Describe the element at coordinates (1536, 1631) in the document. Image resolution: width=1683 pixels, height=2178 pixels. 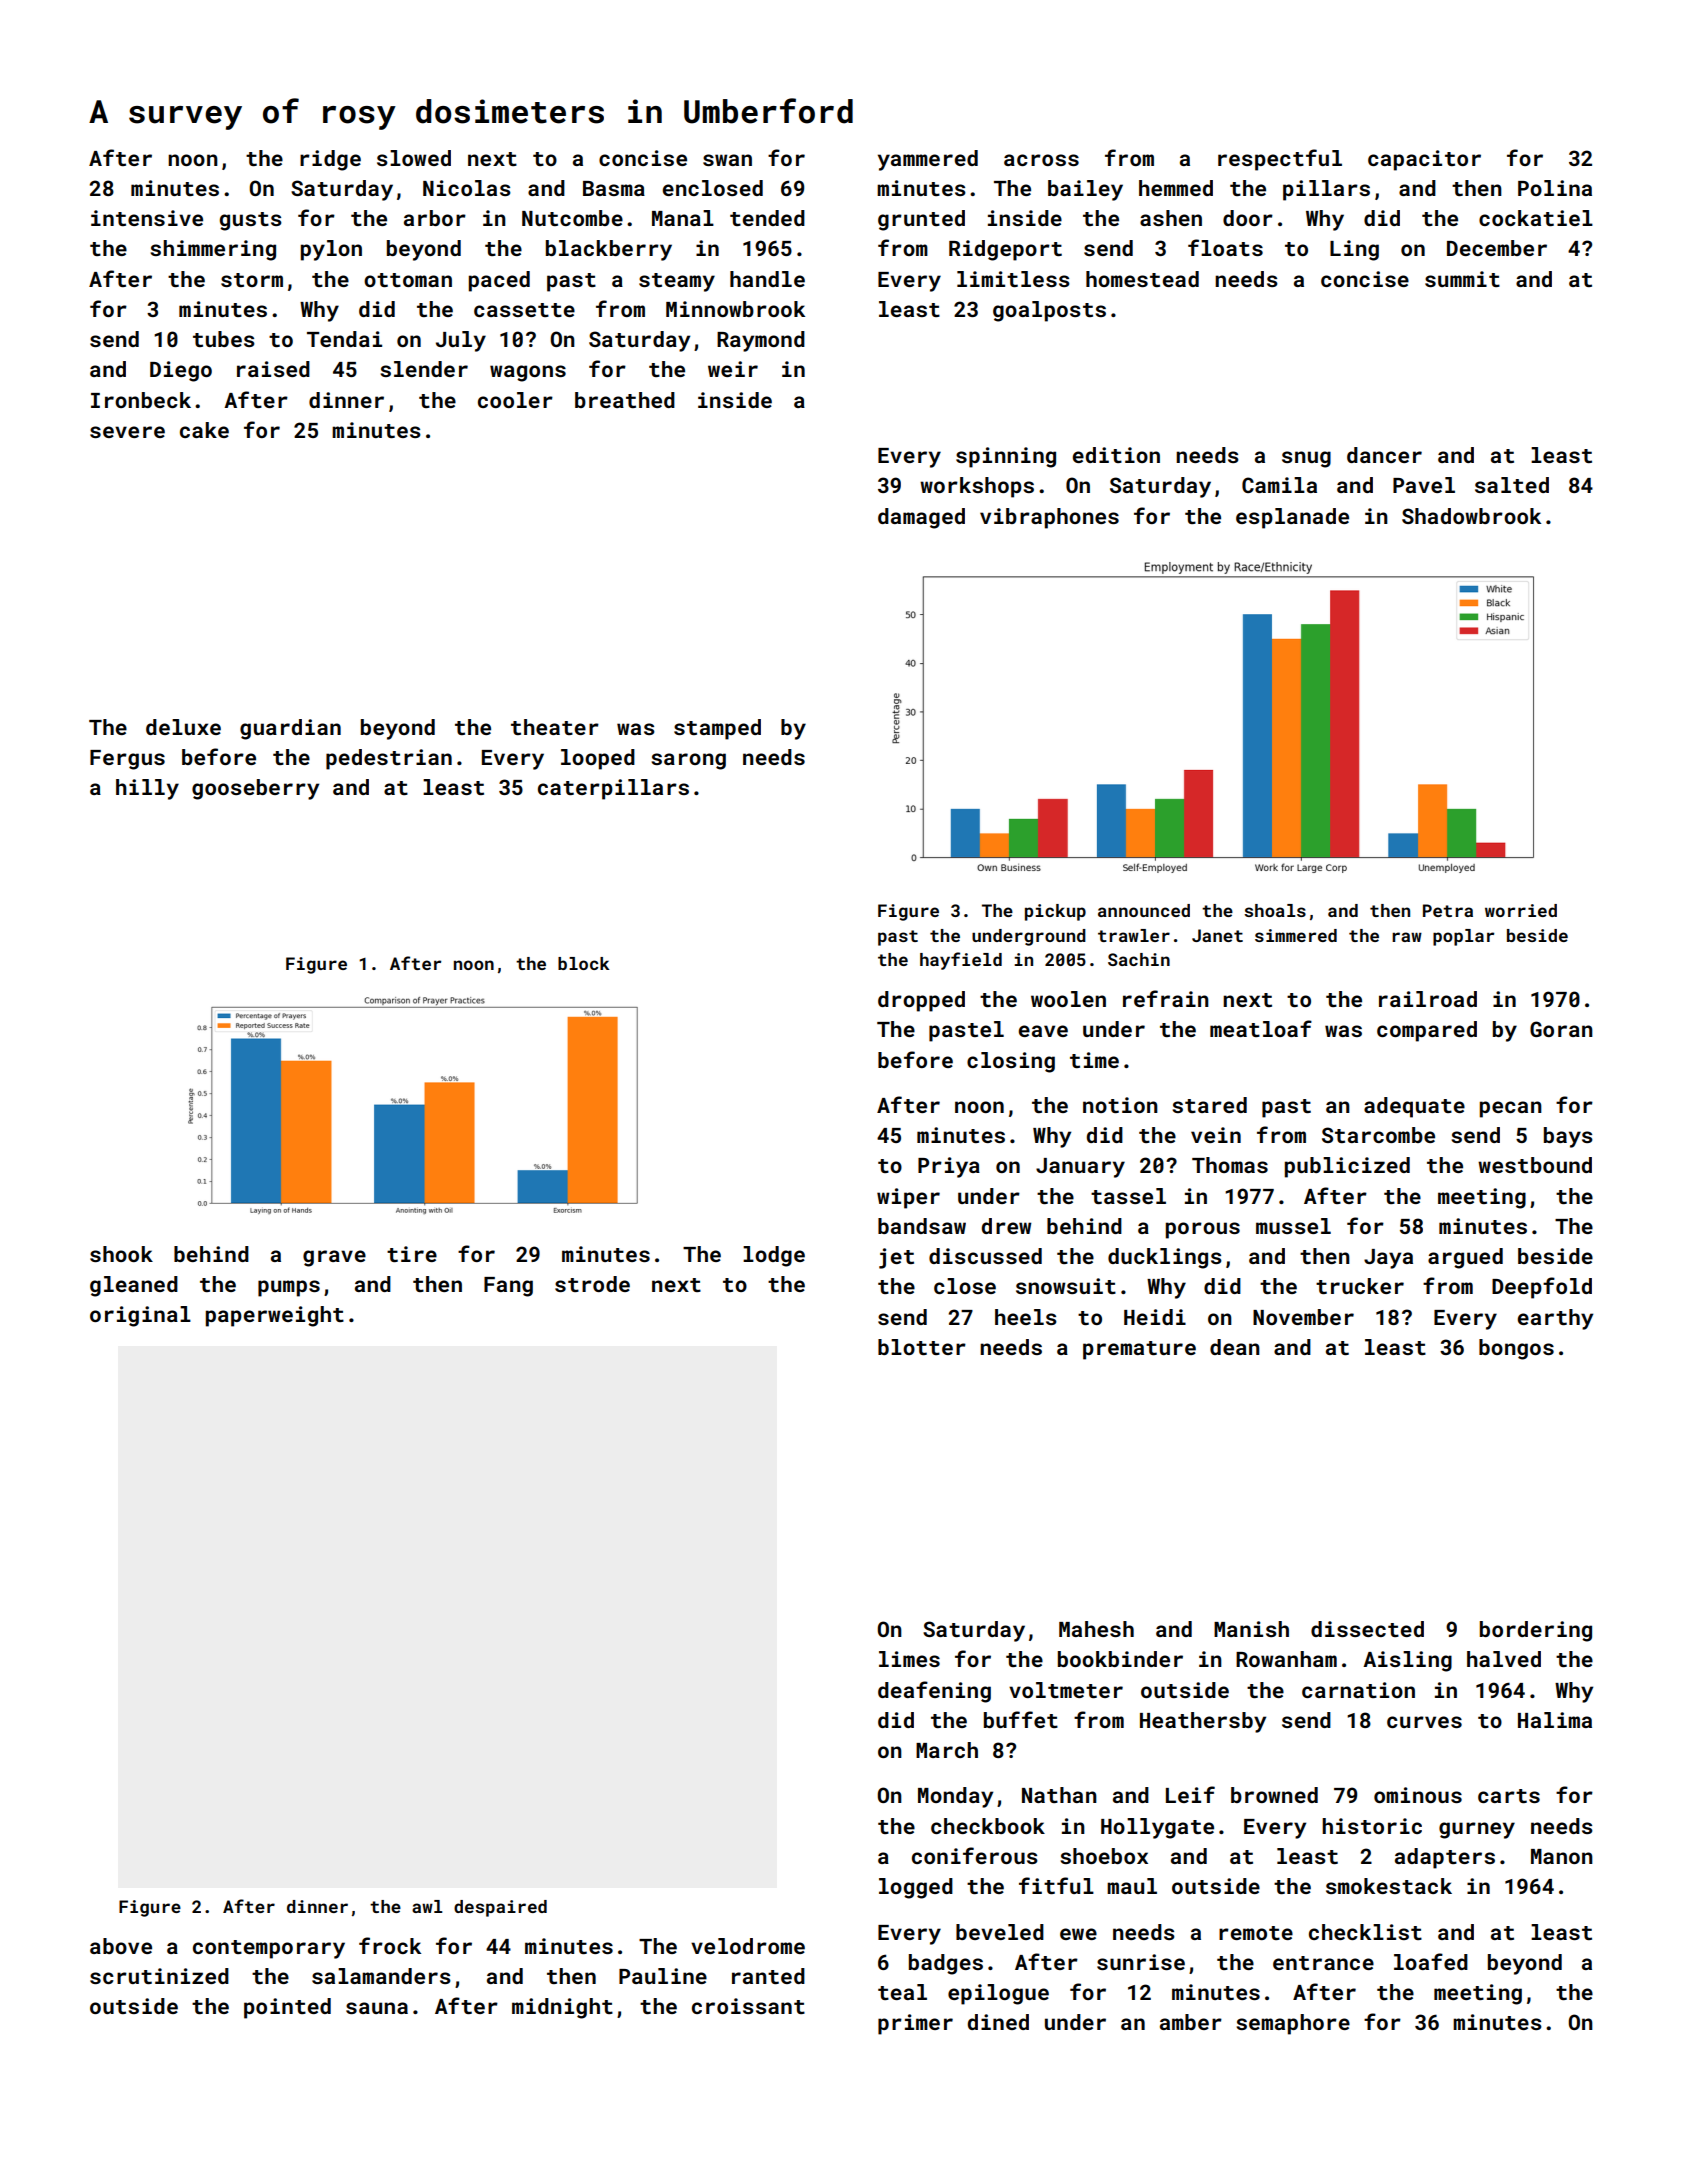
I see `bordering` at that location.
